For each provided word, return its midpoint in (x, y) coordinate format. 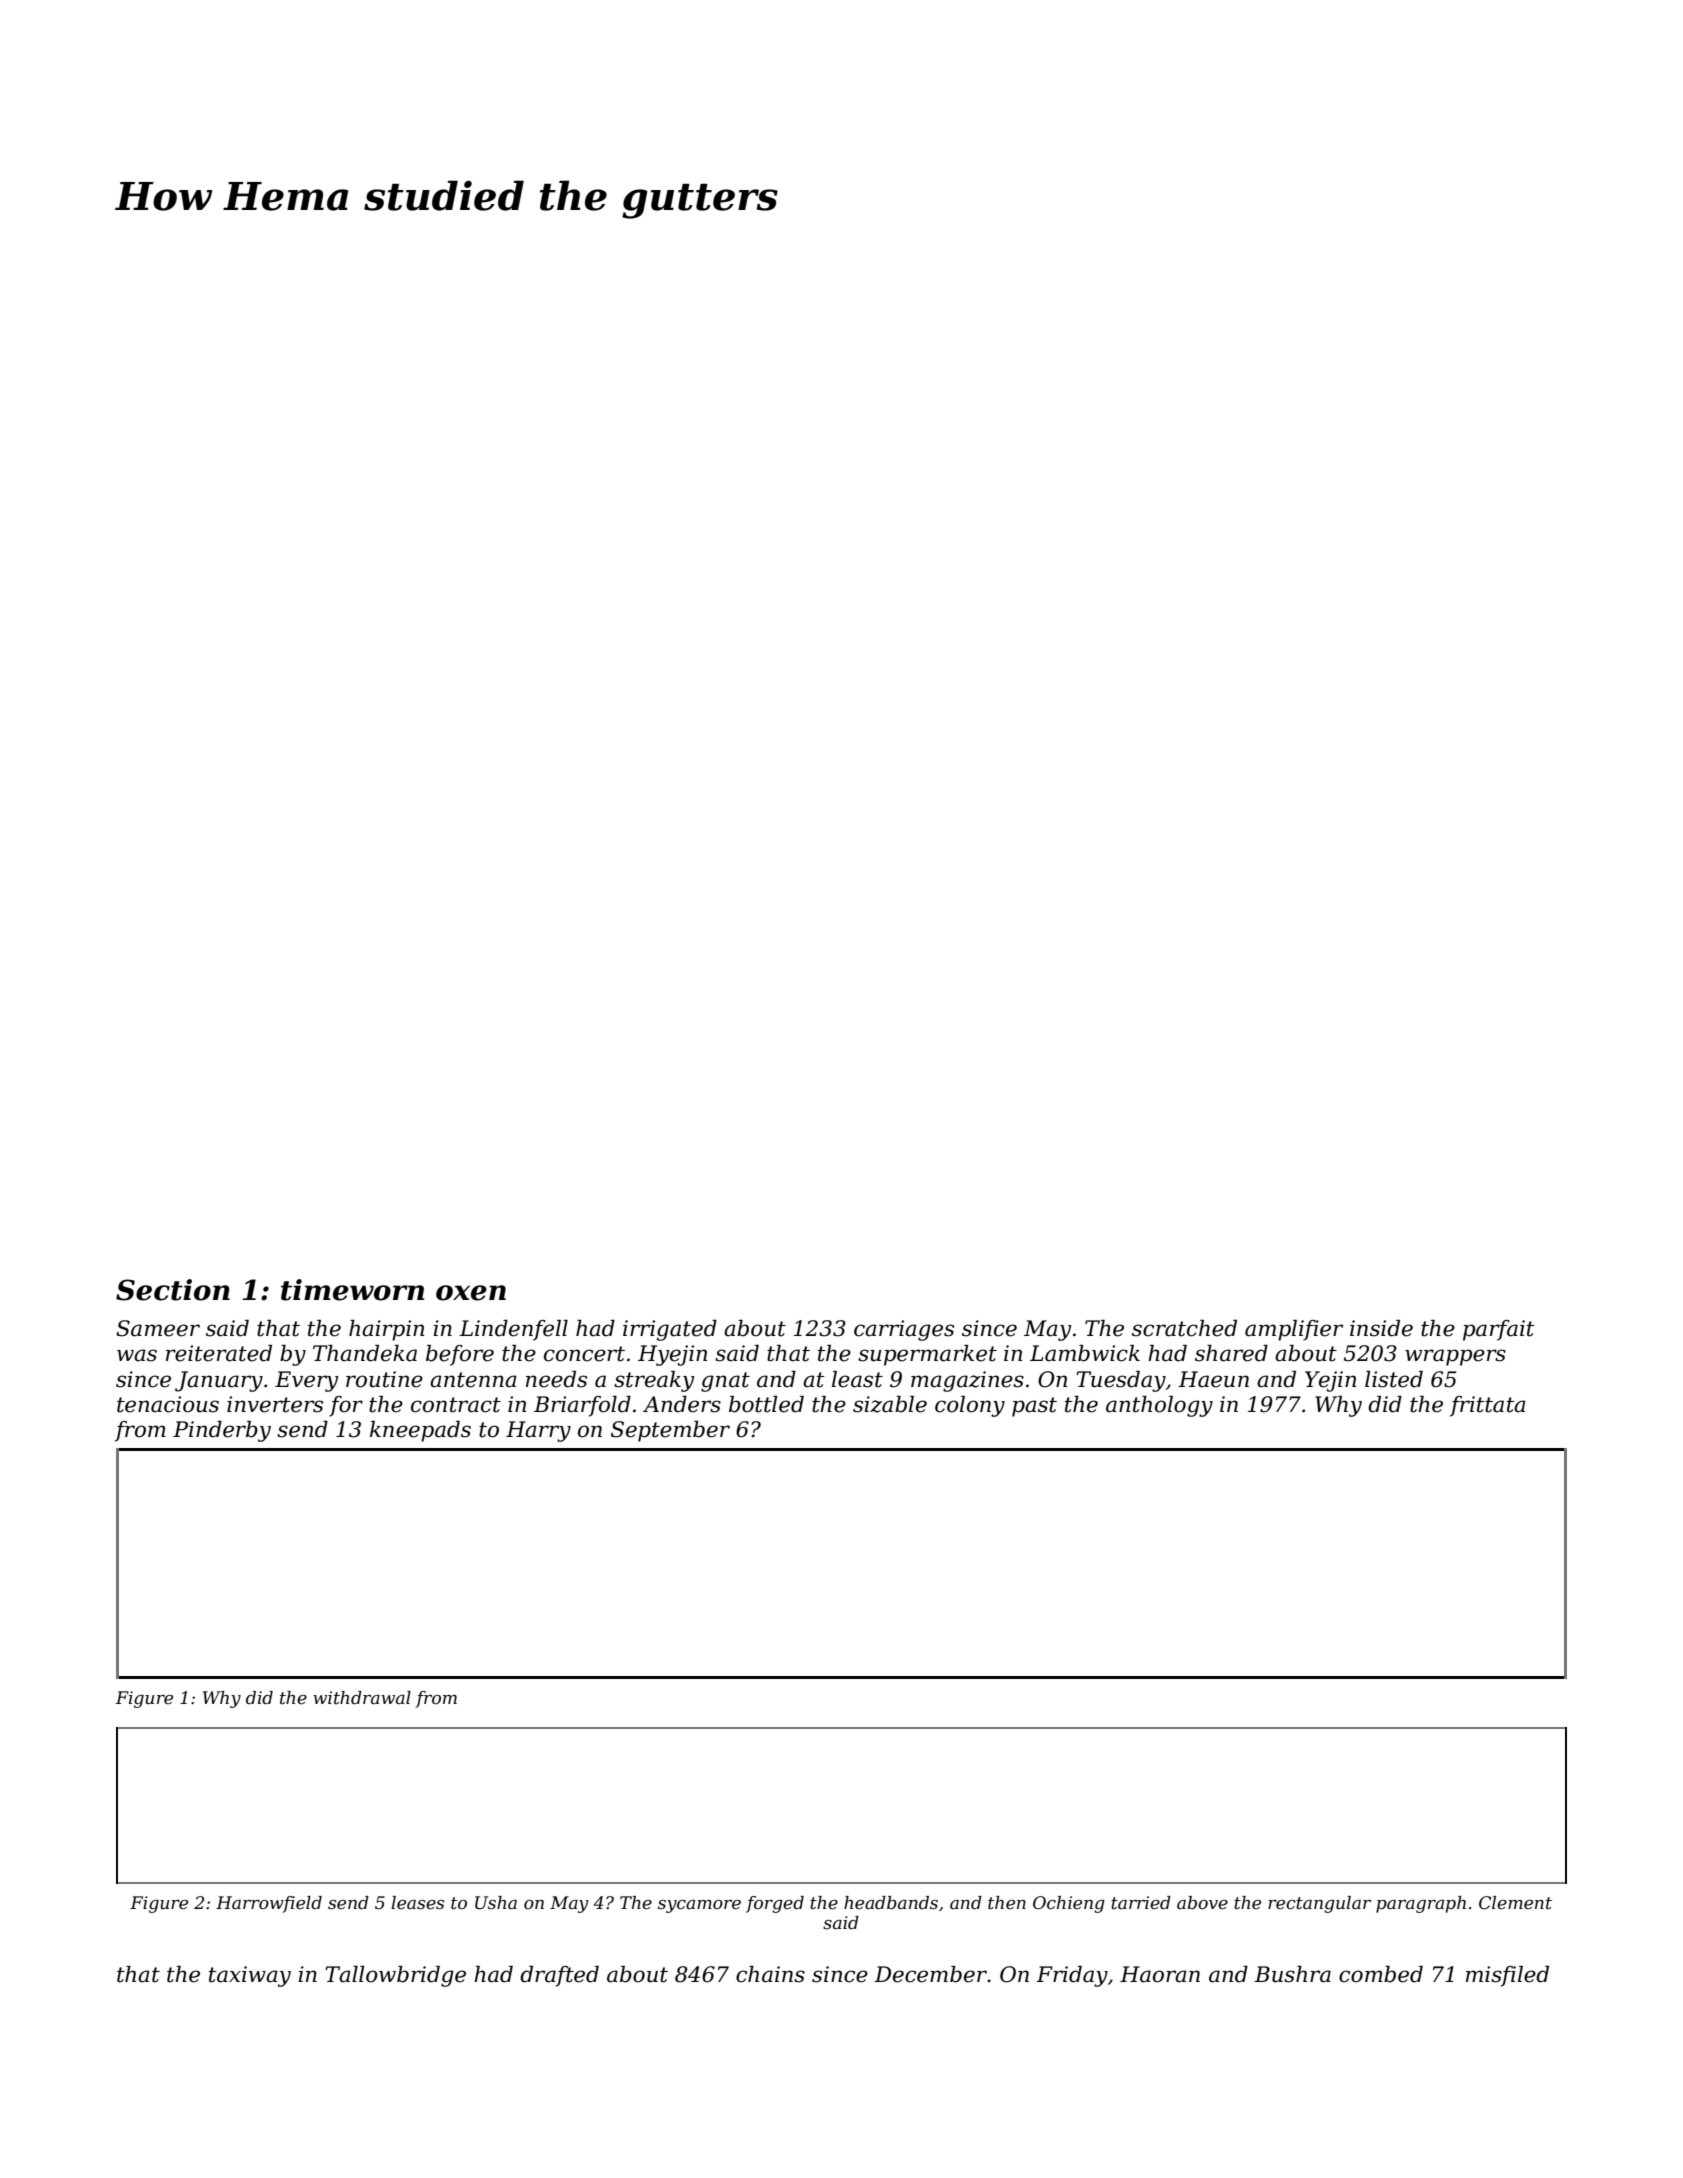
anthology (1159, 1406)
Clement (1515, 1903)
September (670, 1431)
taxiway (250, 1976)
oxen (471, 1293)
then (1007, 1903)
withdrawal (362, 1697)
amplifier (1294, 1330)
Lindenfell (513, 1330)
